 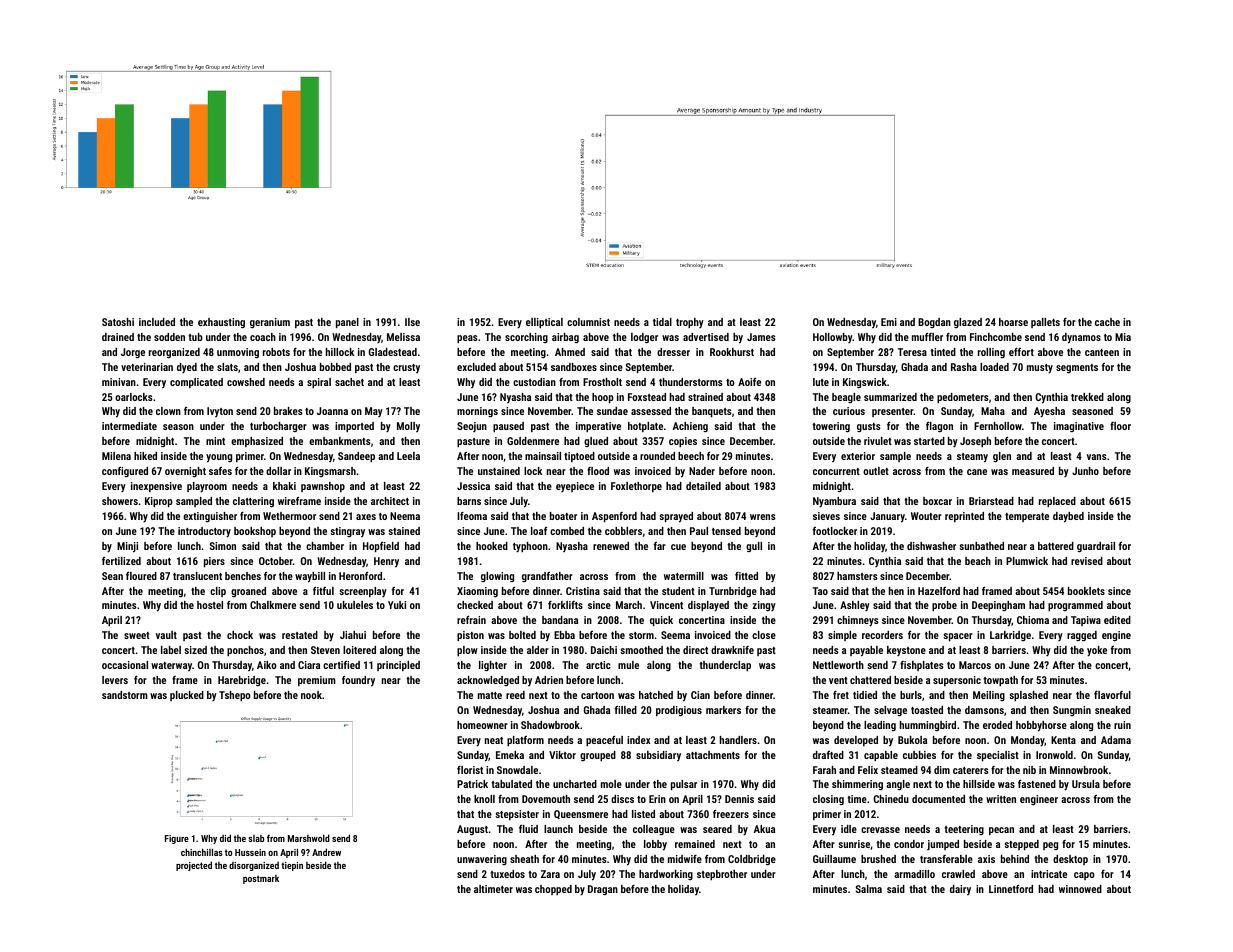 What do you see at coordinates (911, 695) in the page?
I see `burls` at bounding box center [911, 695].
